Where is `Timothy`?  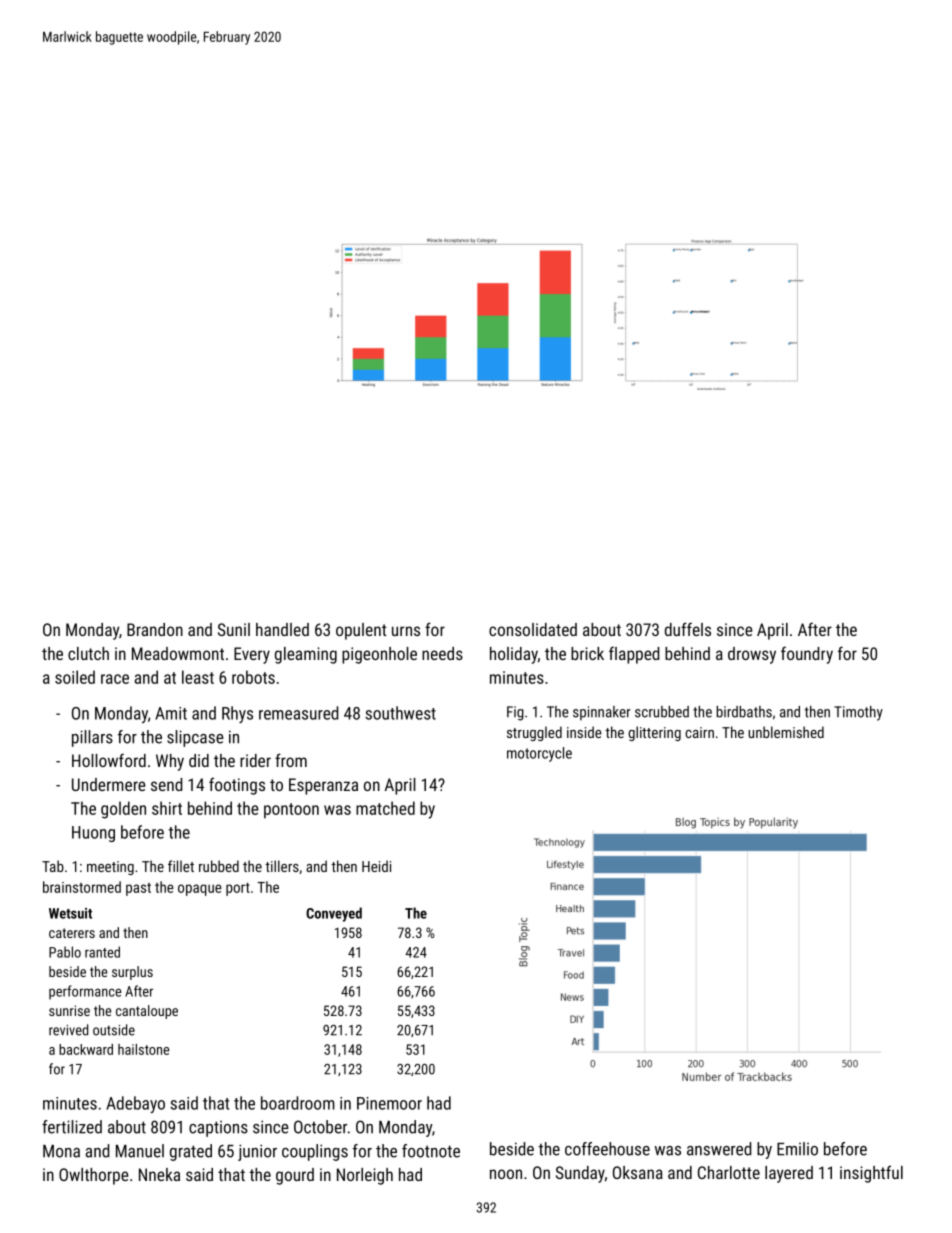
Timothy is located at coordinates (858, 713).
